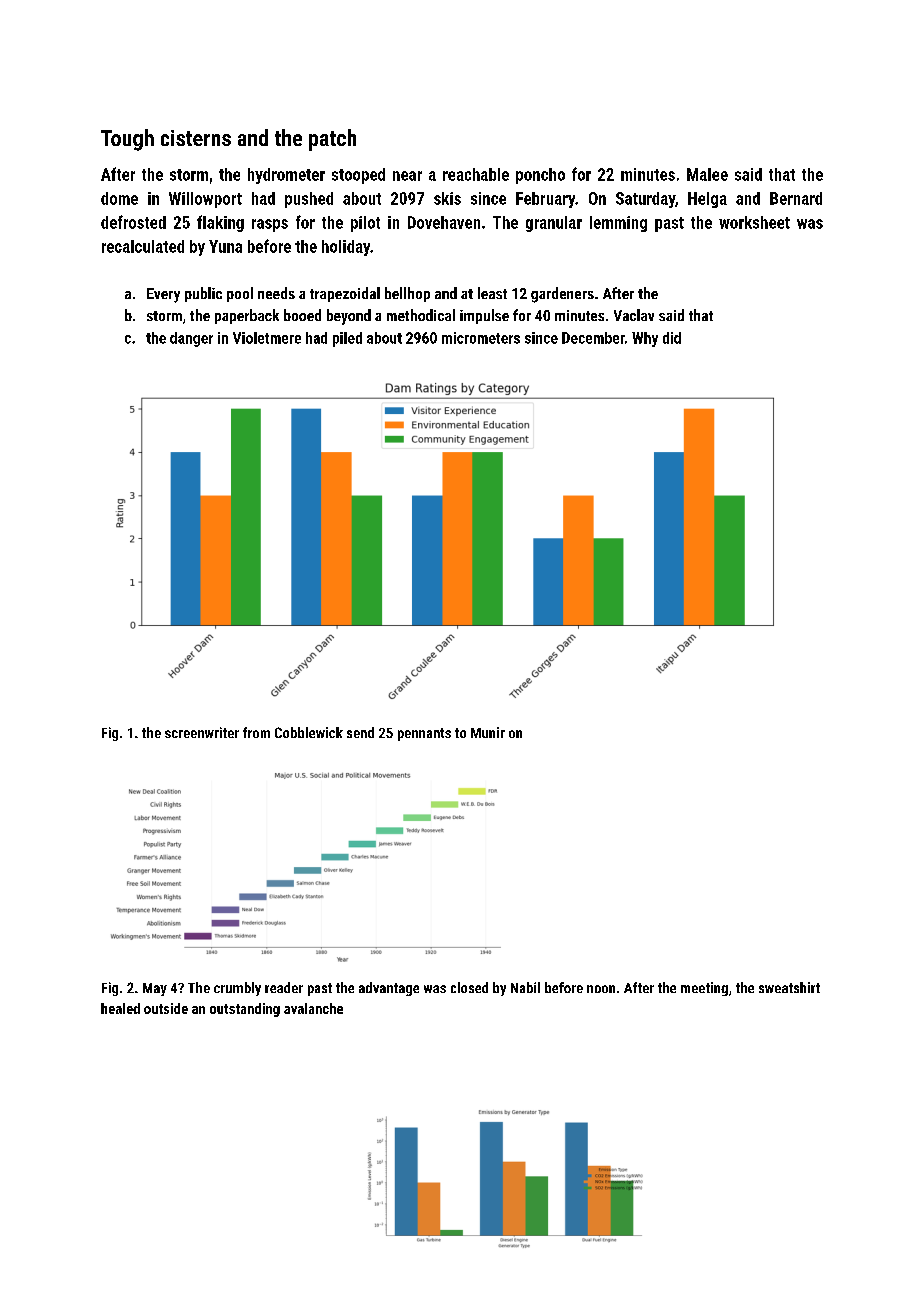  I want to click on Malee, so click(707, 174).
